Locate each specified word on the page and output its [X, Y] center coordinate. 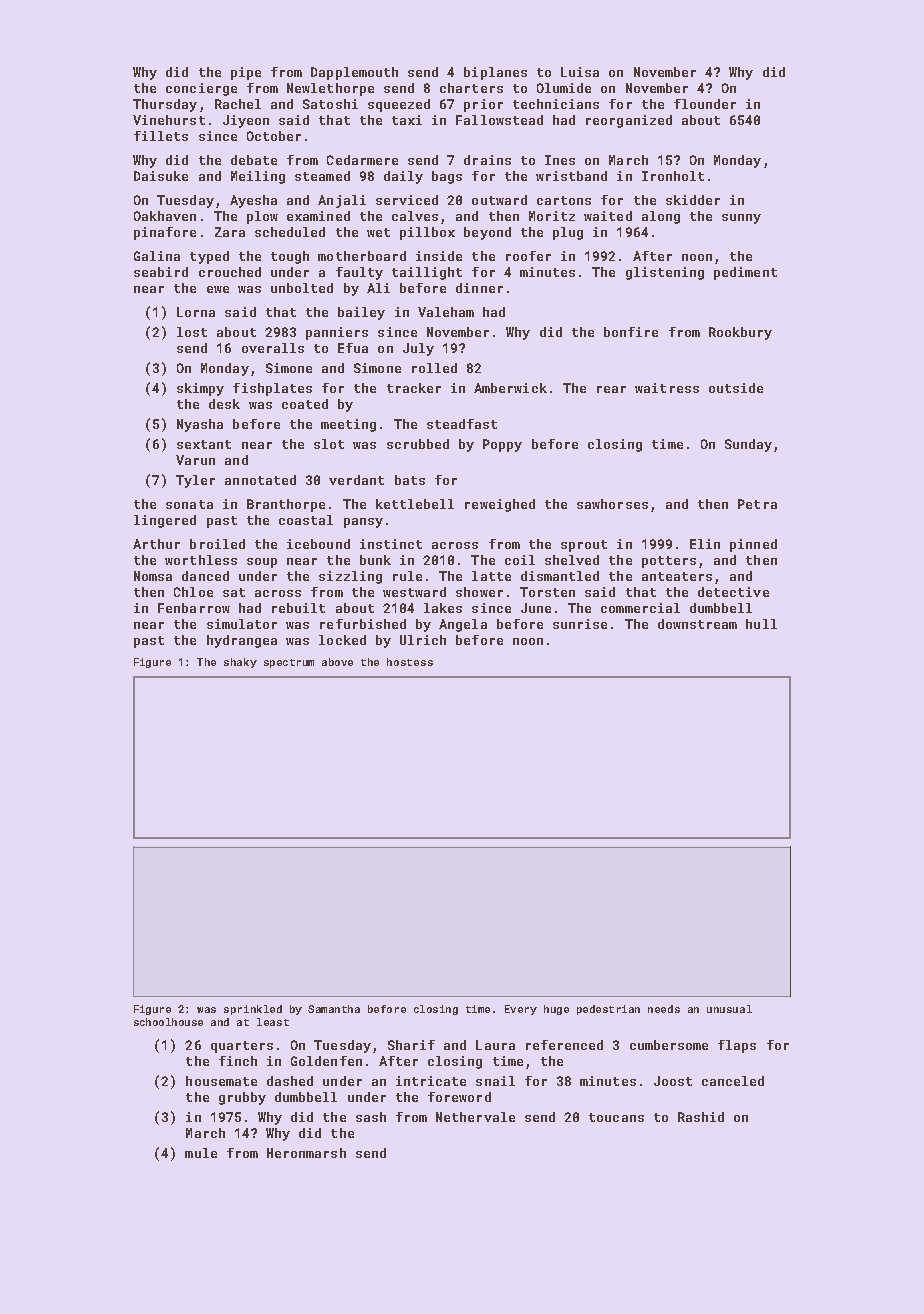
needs [664, 1009]
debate [254, 160]
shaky [240, 663]
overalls [273, 348]
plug [568, 233]
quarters [242, 1047]
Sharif [411, 1045]
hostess [410, 662]
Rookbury [740, 333]
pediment [745, 273]
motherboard [362, 256]
